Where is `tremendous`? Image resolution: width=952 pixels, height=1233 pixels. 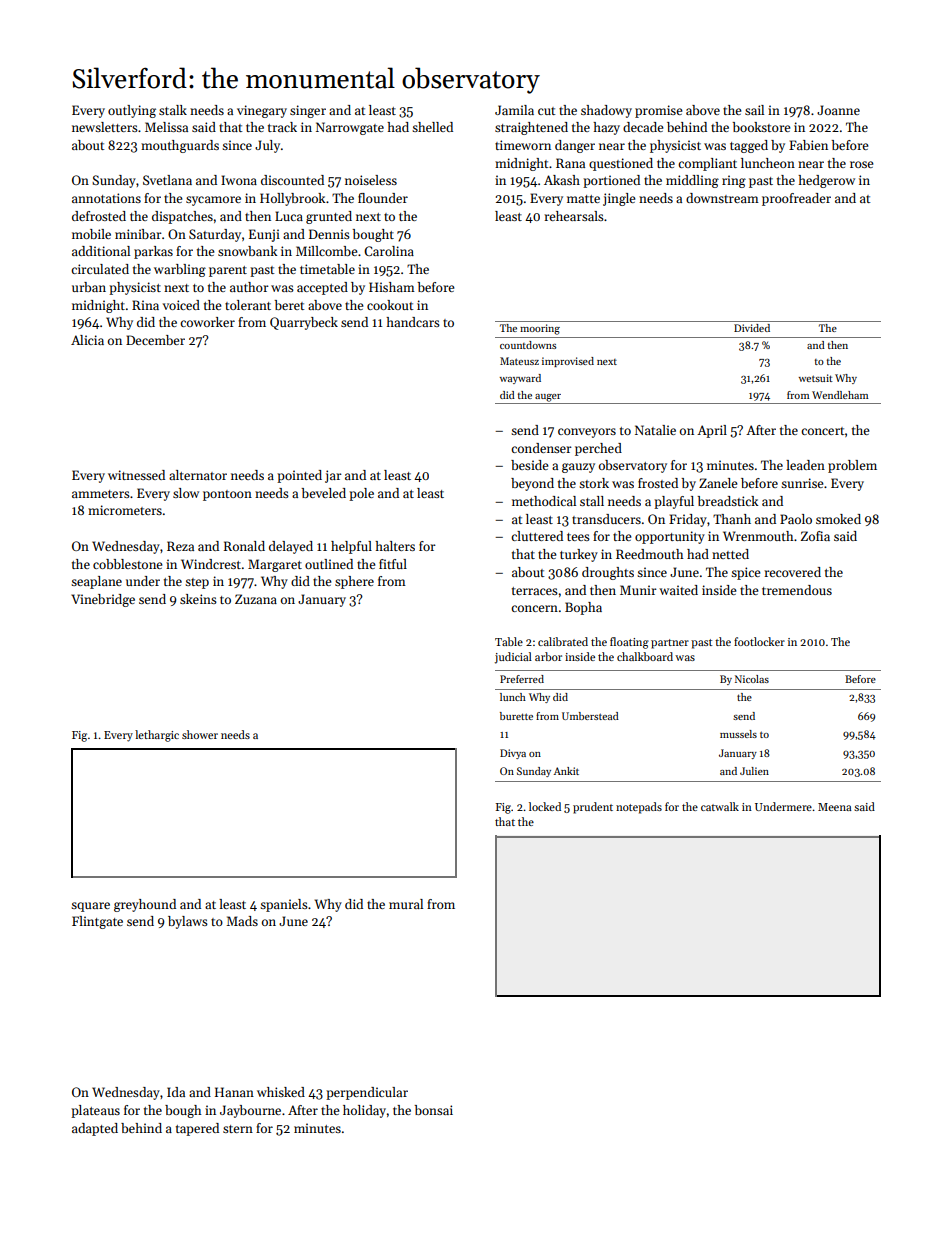
tremendous is located at coordinates (797, 590).
